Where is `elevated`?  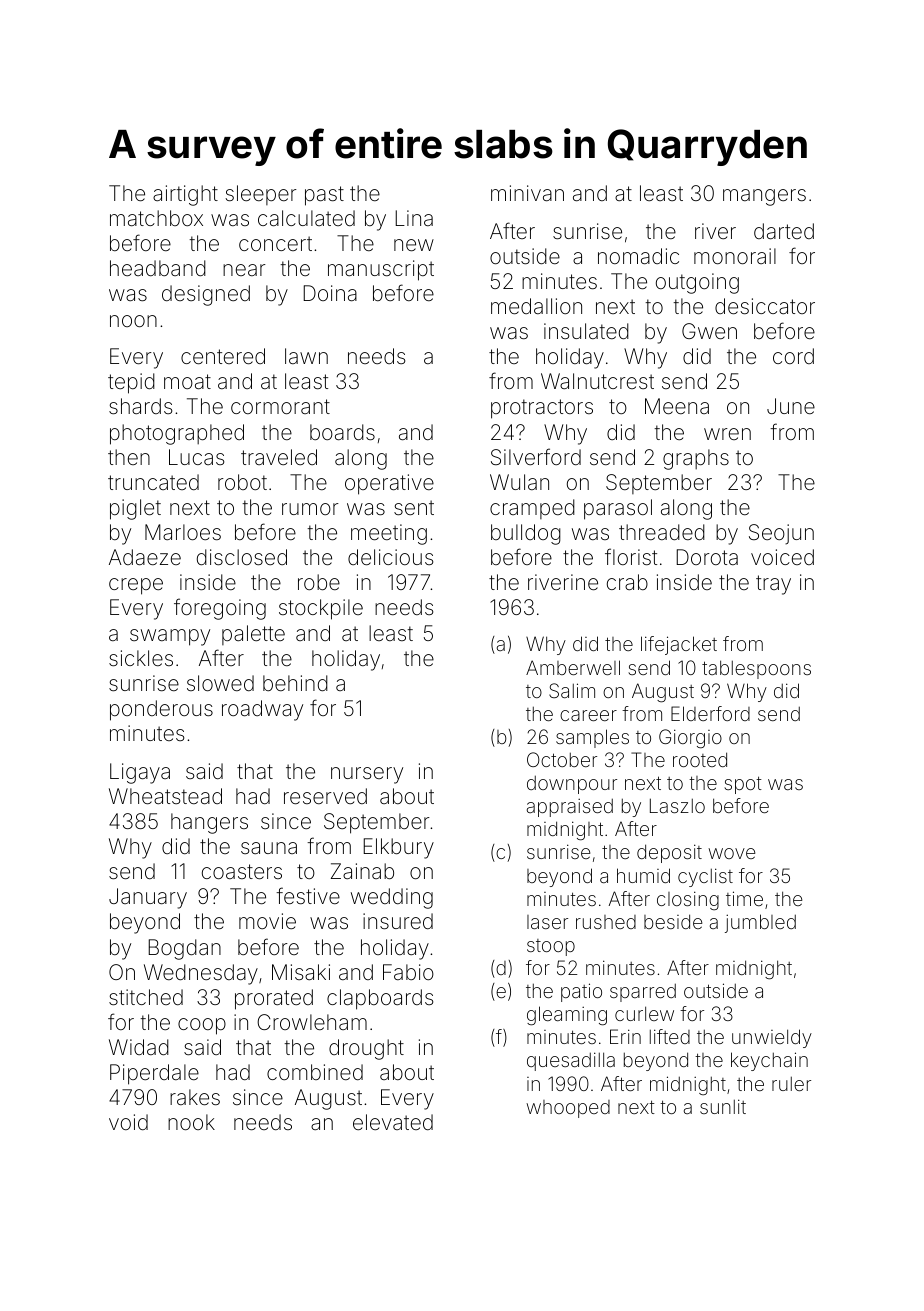
elevated is located at coordinates (393, 1122).
